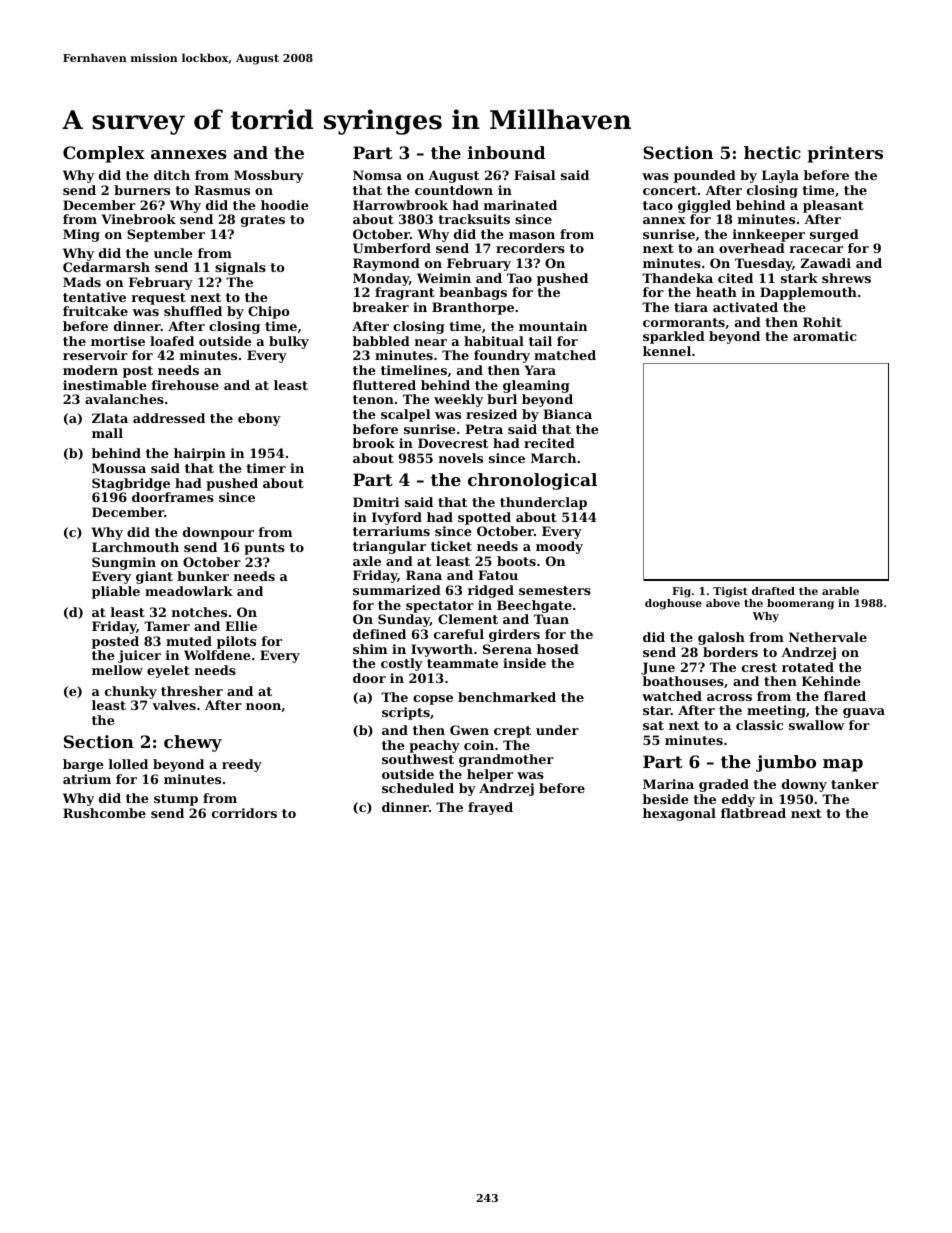  I want to click on corridors, so click(244, 813).
